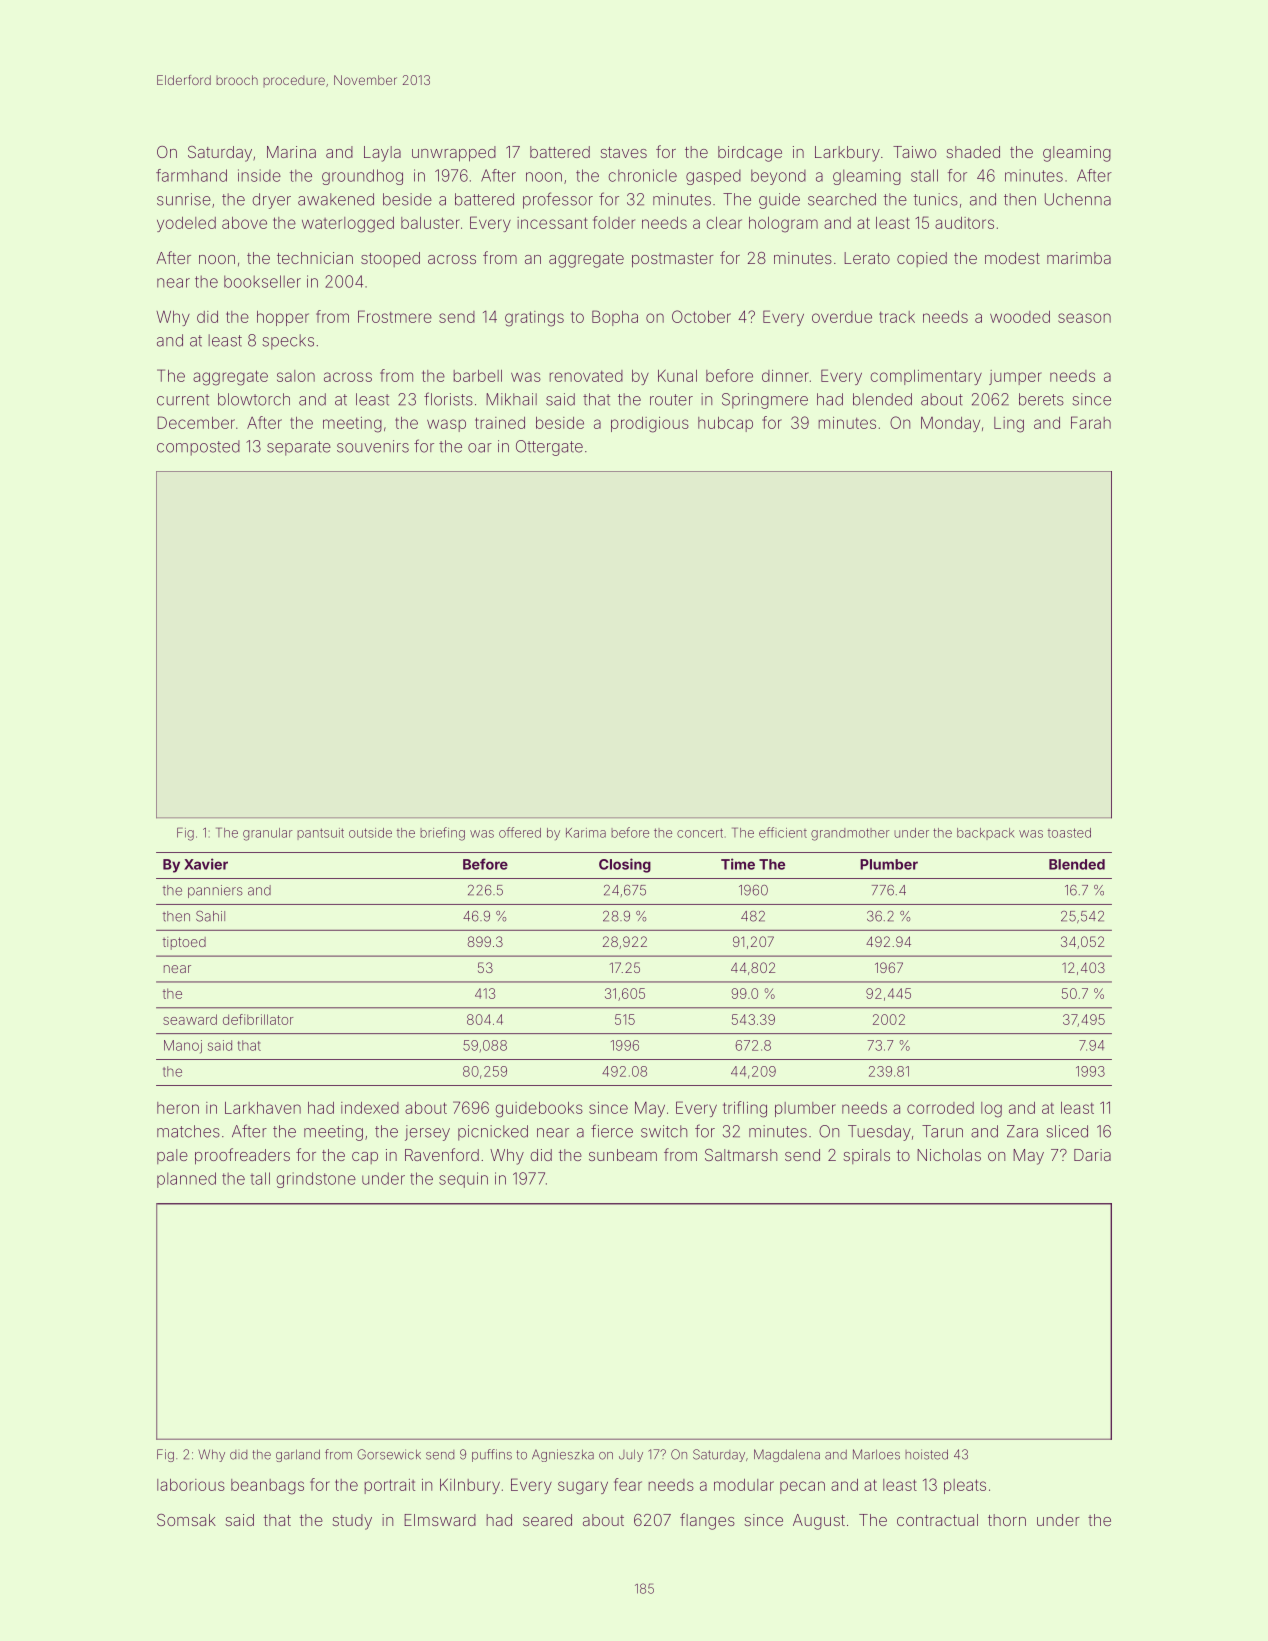 This screenshot has width=1268, height=1641. I want to click on grindstone, so click(316, 1180).
